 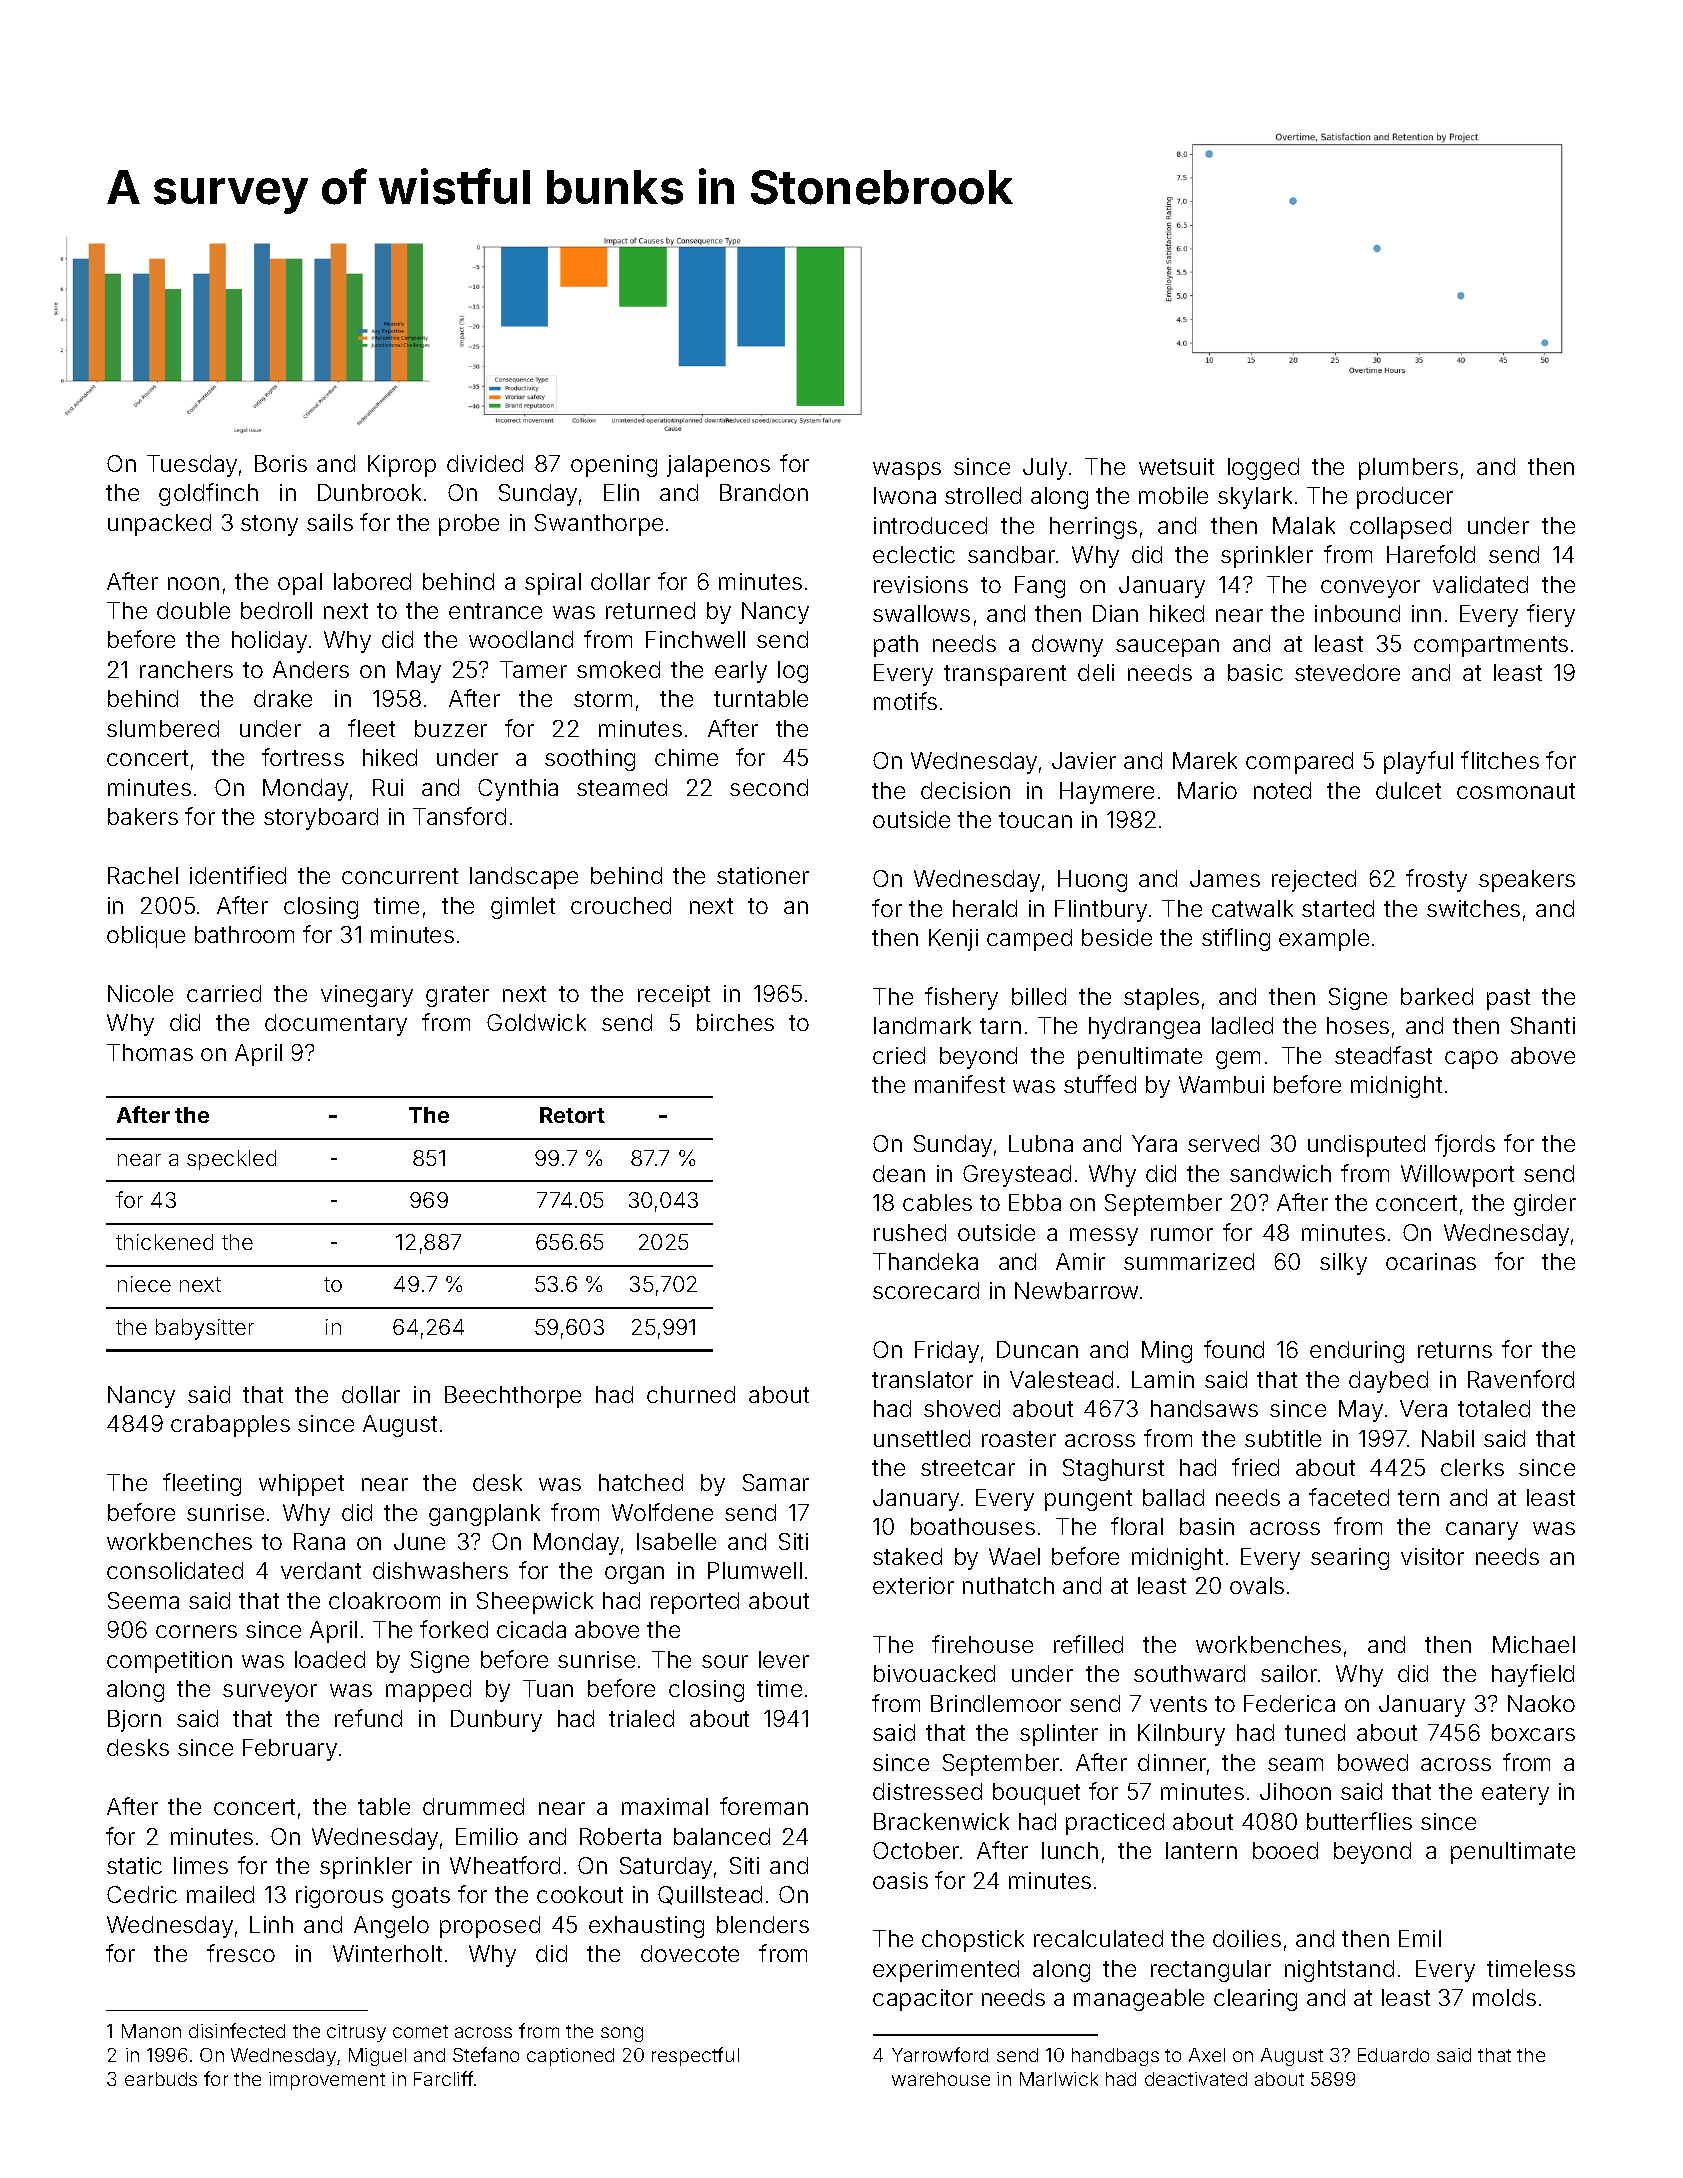 I want to click on translator, so click(x=922, y=1379).
